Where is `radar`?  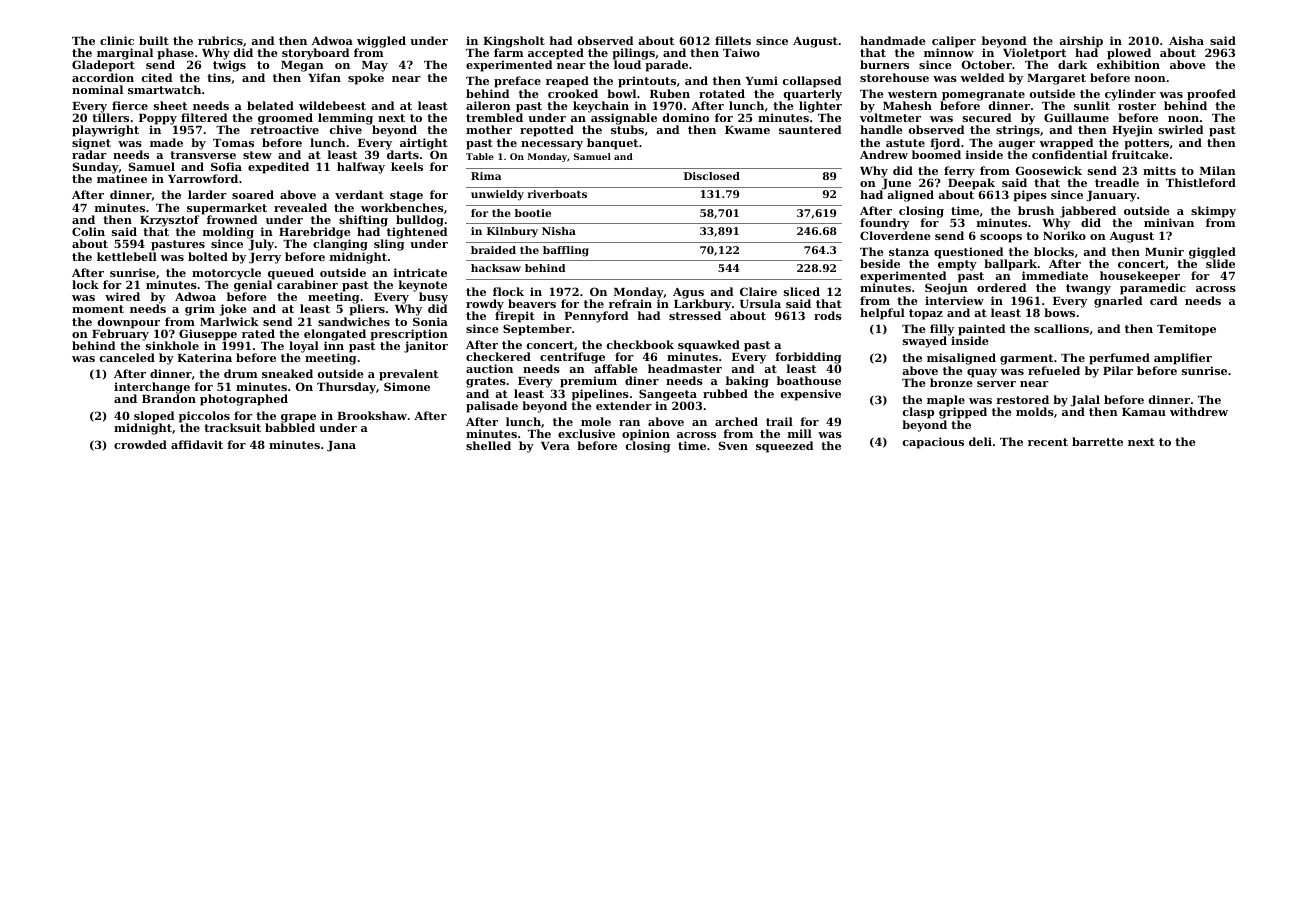 radar is located at coordinates (89, 154).
